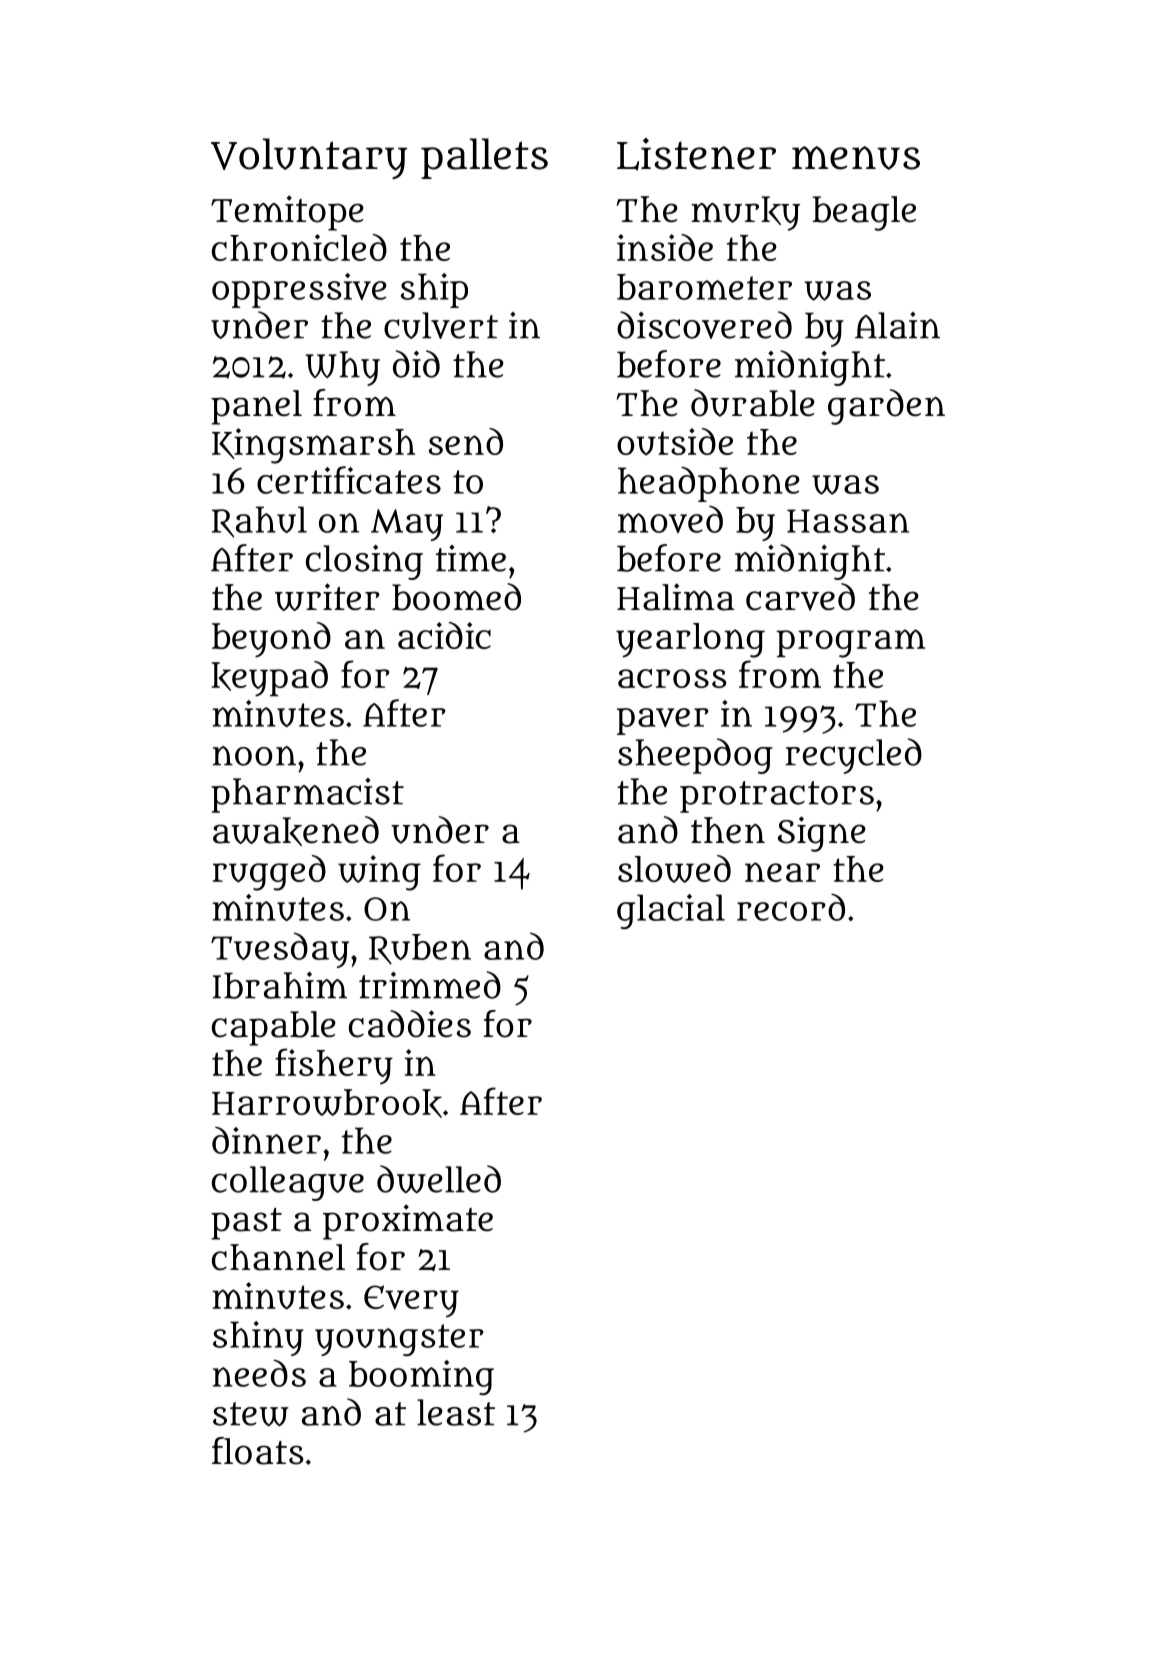 Image resolution: width=1165 pixels, height=1654 pixels. Describe the element at coordinates (456, 1412) in the document. I see `least` at that location.
